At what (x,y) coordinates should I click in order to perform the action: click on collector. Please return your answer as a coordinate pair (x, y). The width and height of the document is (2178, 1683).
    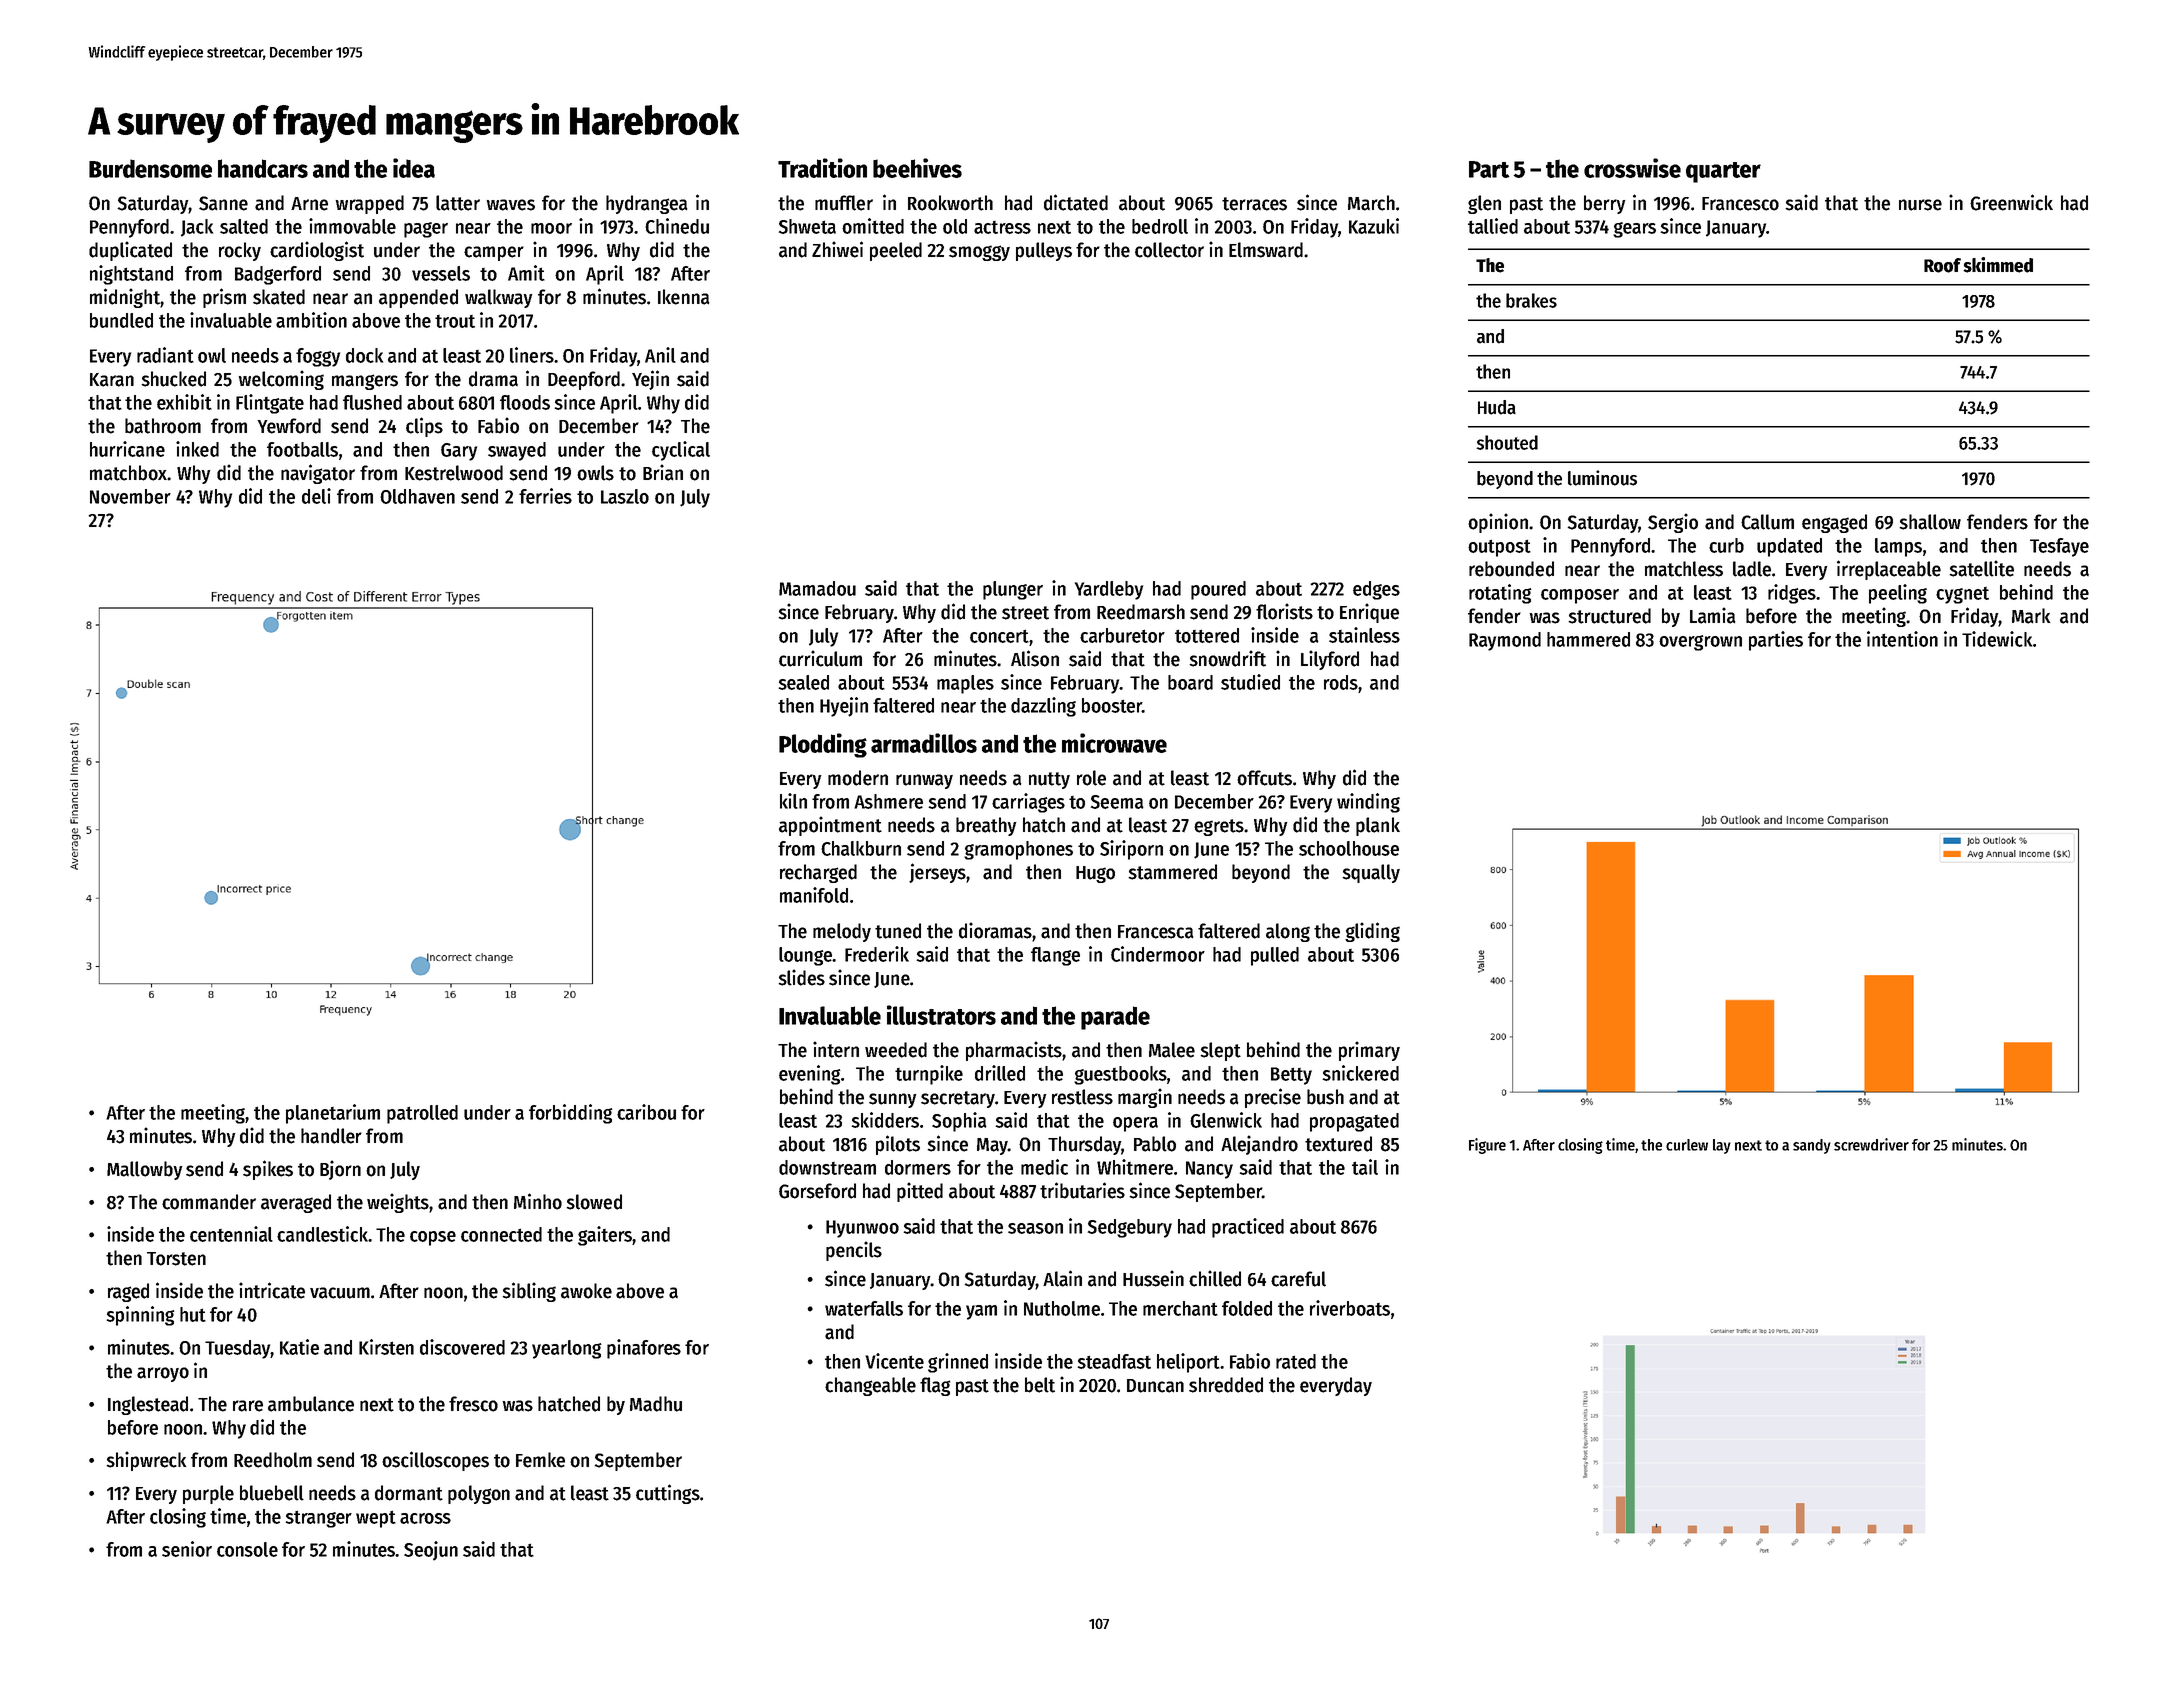
    Looking at the image, I should click on (1169, 250).
